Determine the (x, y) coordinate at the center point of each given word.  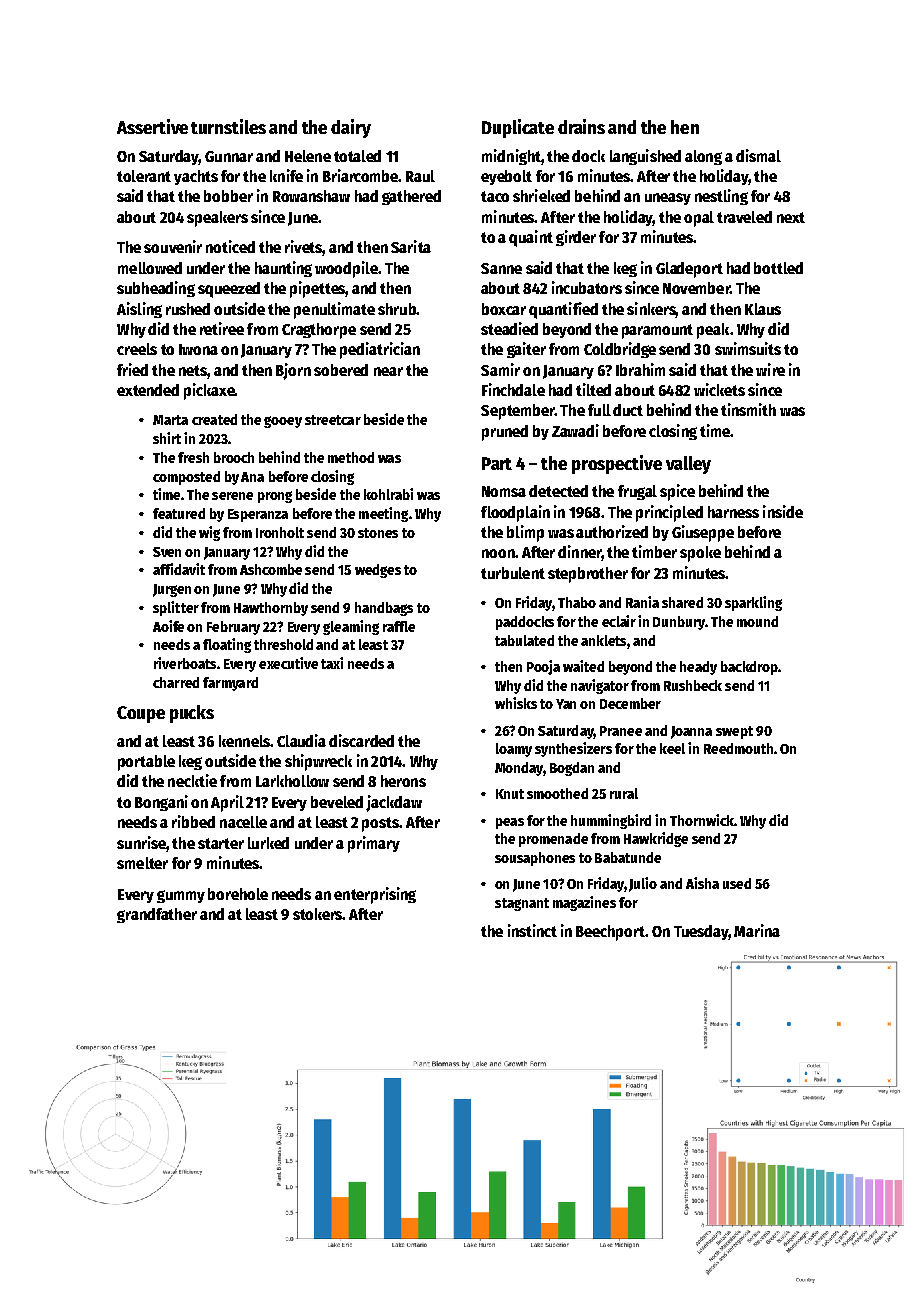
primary (374, 844)
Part (497, 463)
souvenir (173, 246)
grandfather (157, 915)
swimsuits (748, 348)
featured (179, 513)
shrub (397, 309)
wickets (719, 389)
